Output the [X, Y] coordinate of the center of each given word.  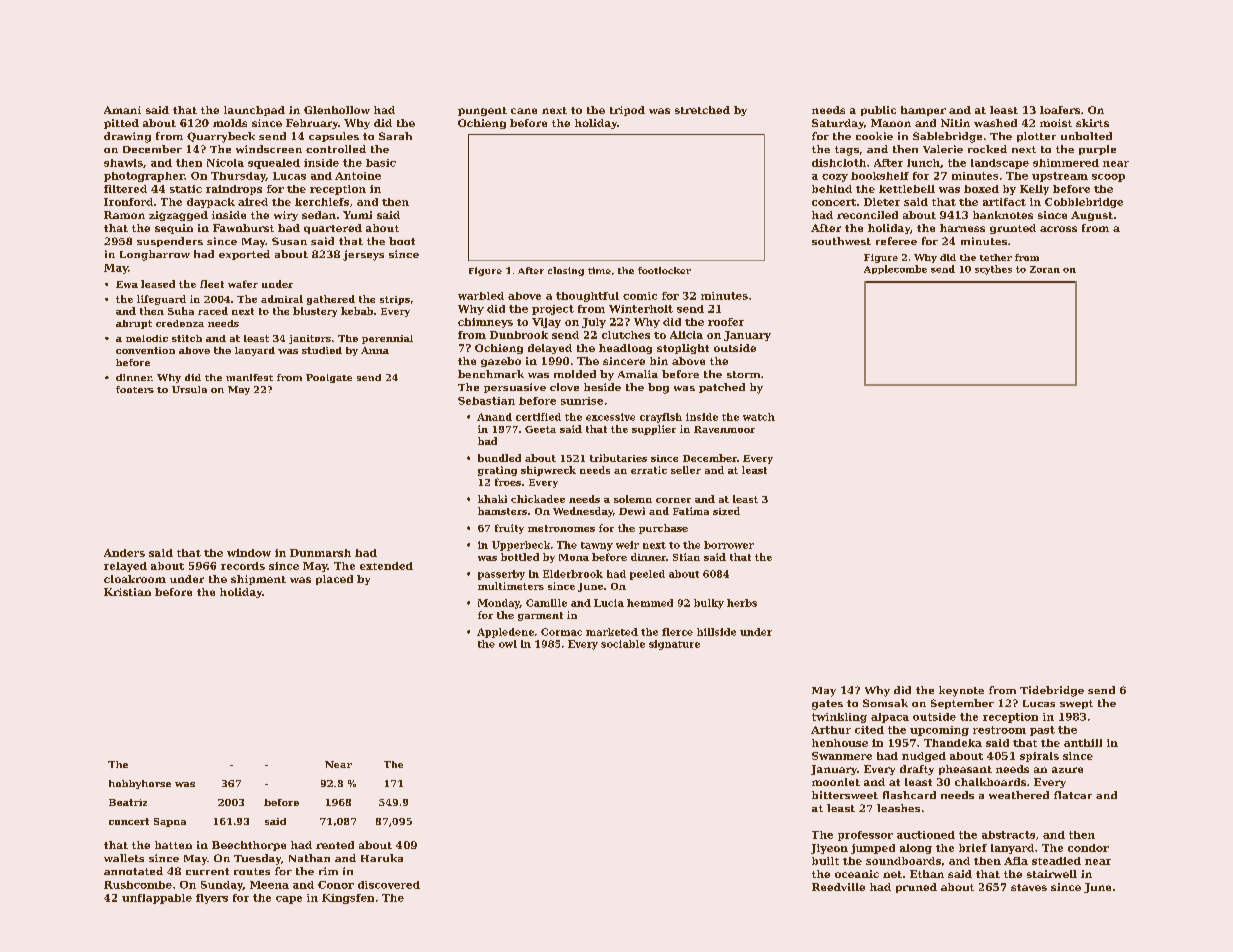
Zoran [1045, 269]
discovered [389, 885]
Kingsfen [348, 899]
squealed [274, 164]
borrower [729, 545]
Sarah [395, 136]
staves [1029, 887]
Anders [124, 553]
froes [508, 482]
